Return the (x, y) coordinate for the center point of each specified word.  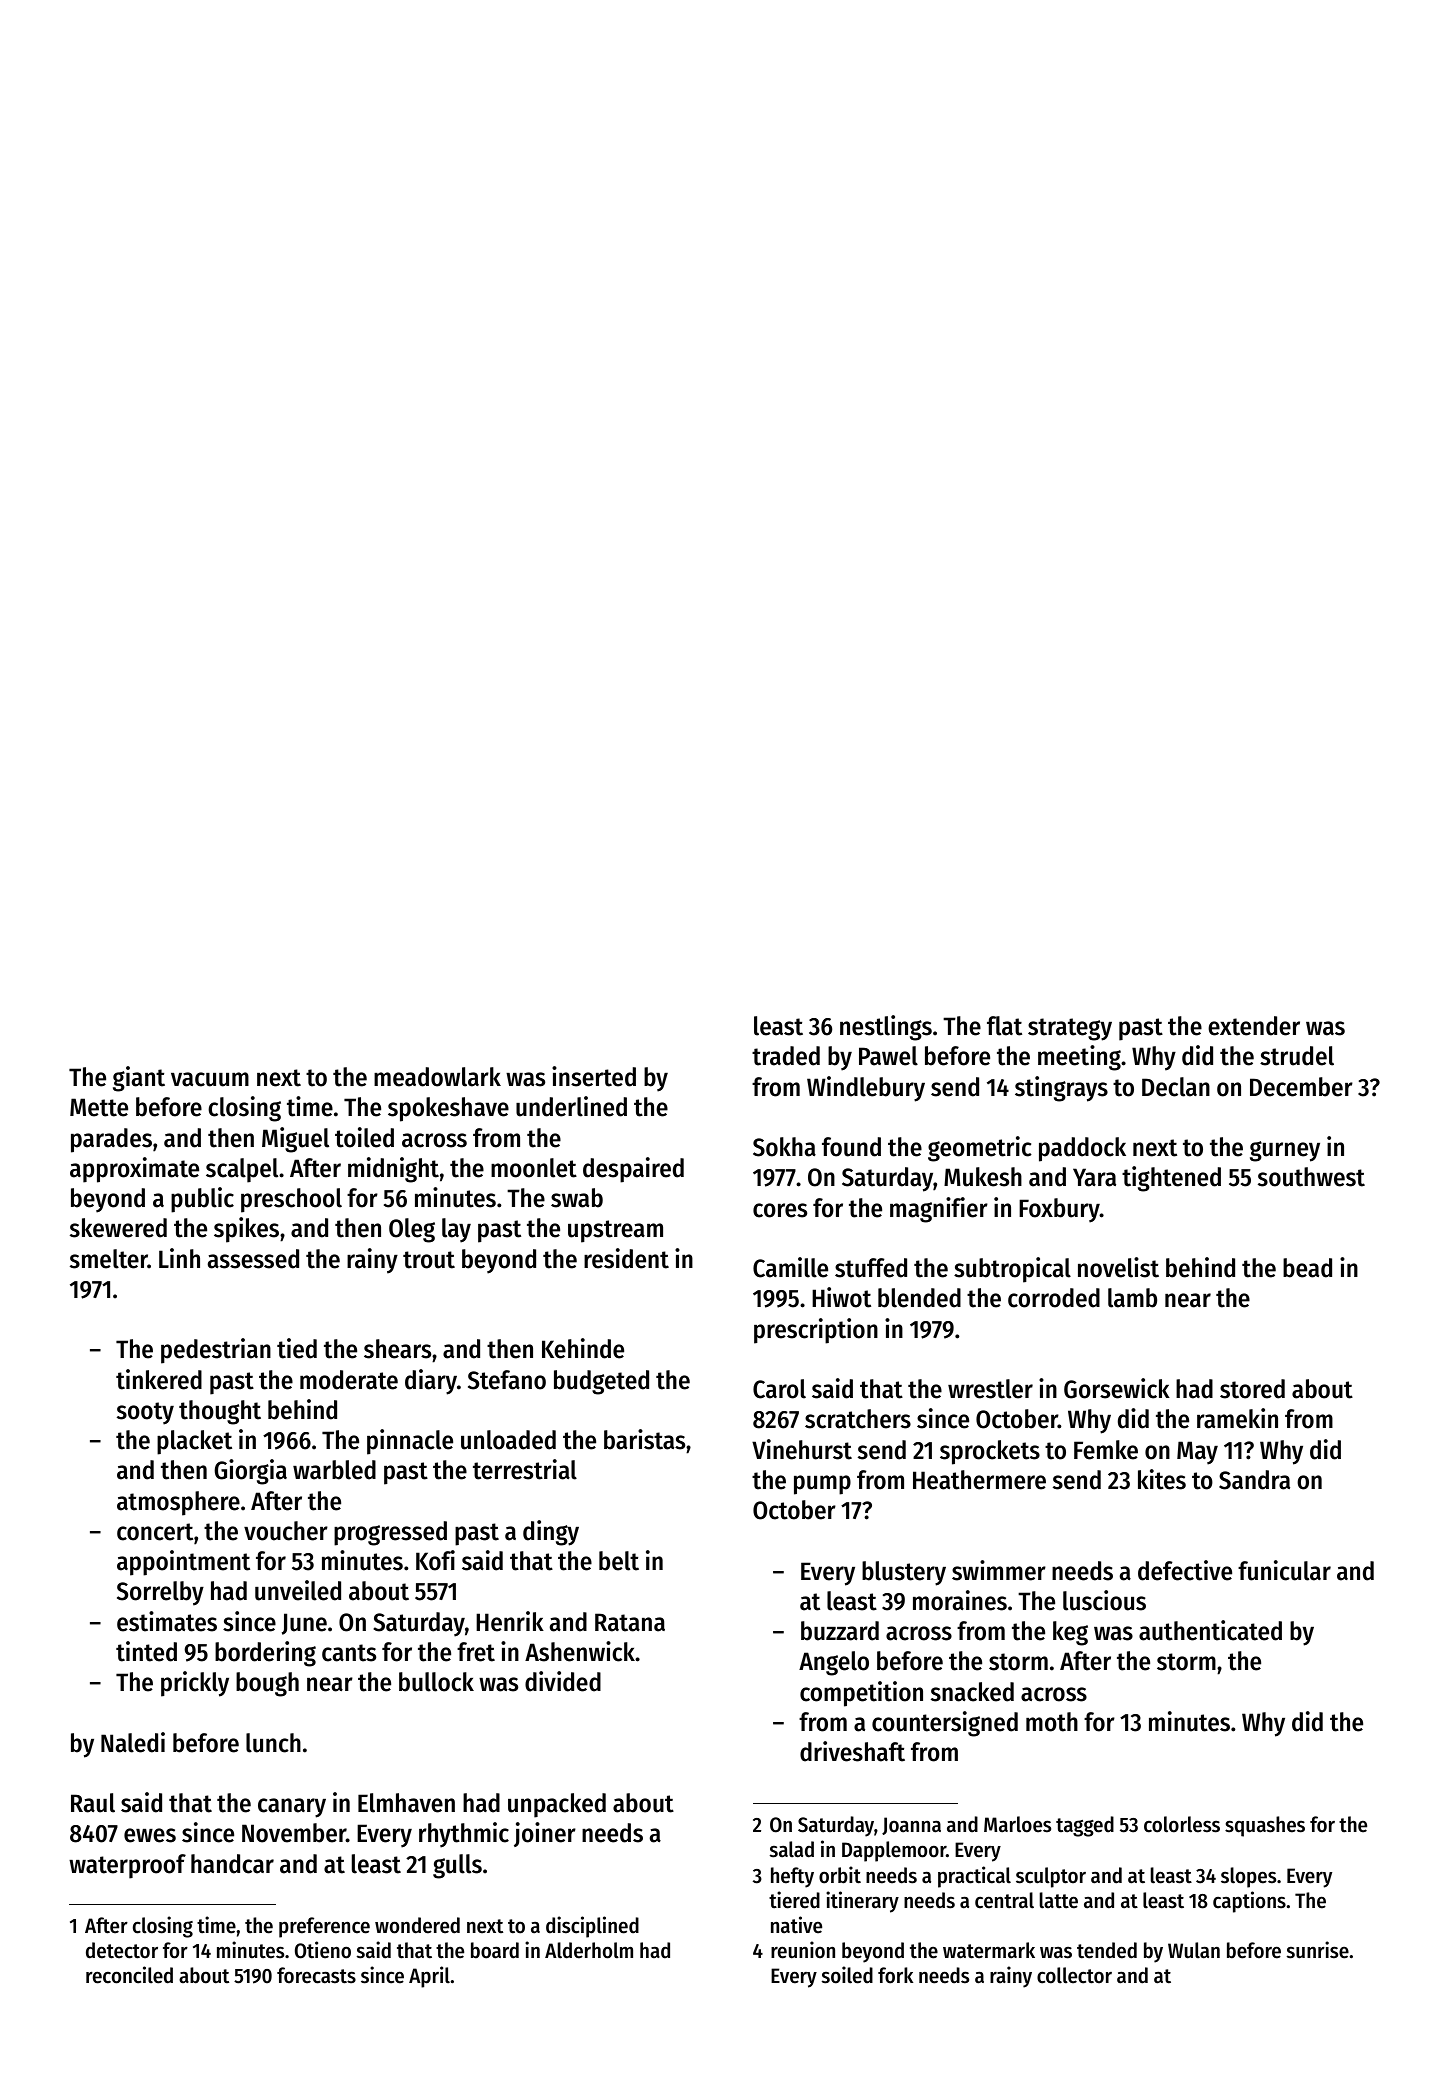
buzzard (840, 1631)
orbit (840, 1875)
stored (1252, 1389)
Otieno (323, 1950)
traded (786, 1056)
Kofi (435, 1560)
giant (139, 1079)
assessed (253, 1259)
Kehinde (583, 1348)
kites (1162, 1479)
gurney (1285, 1151)
